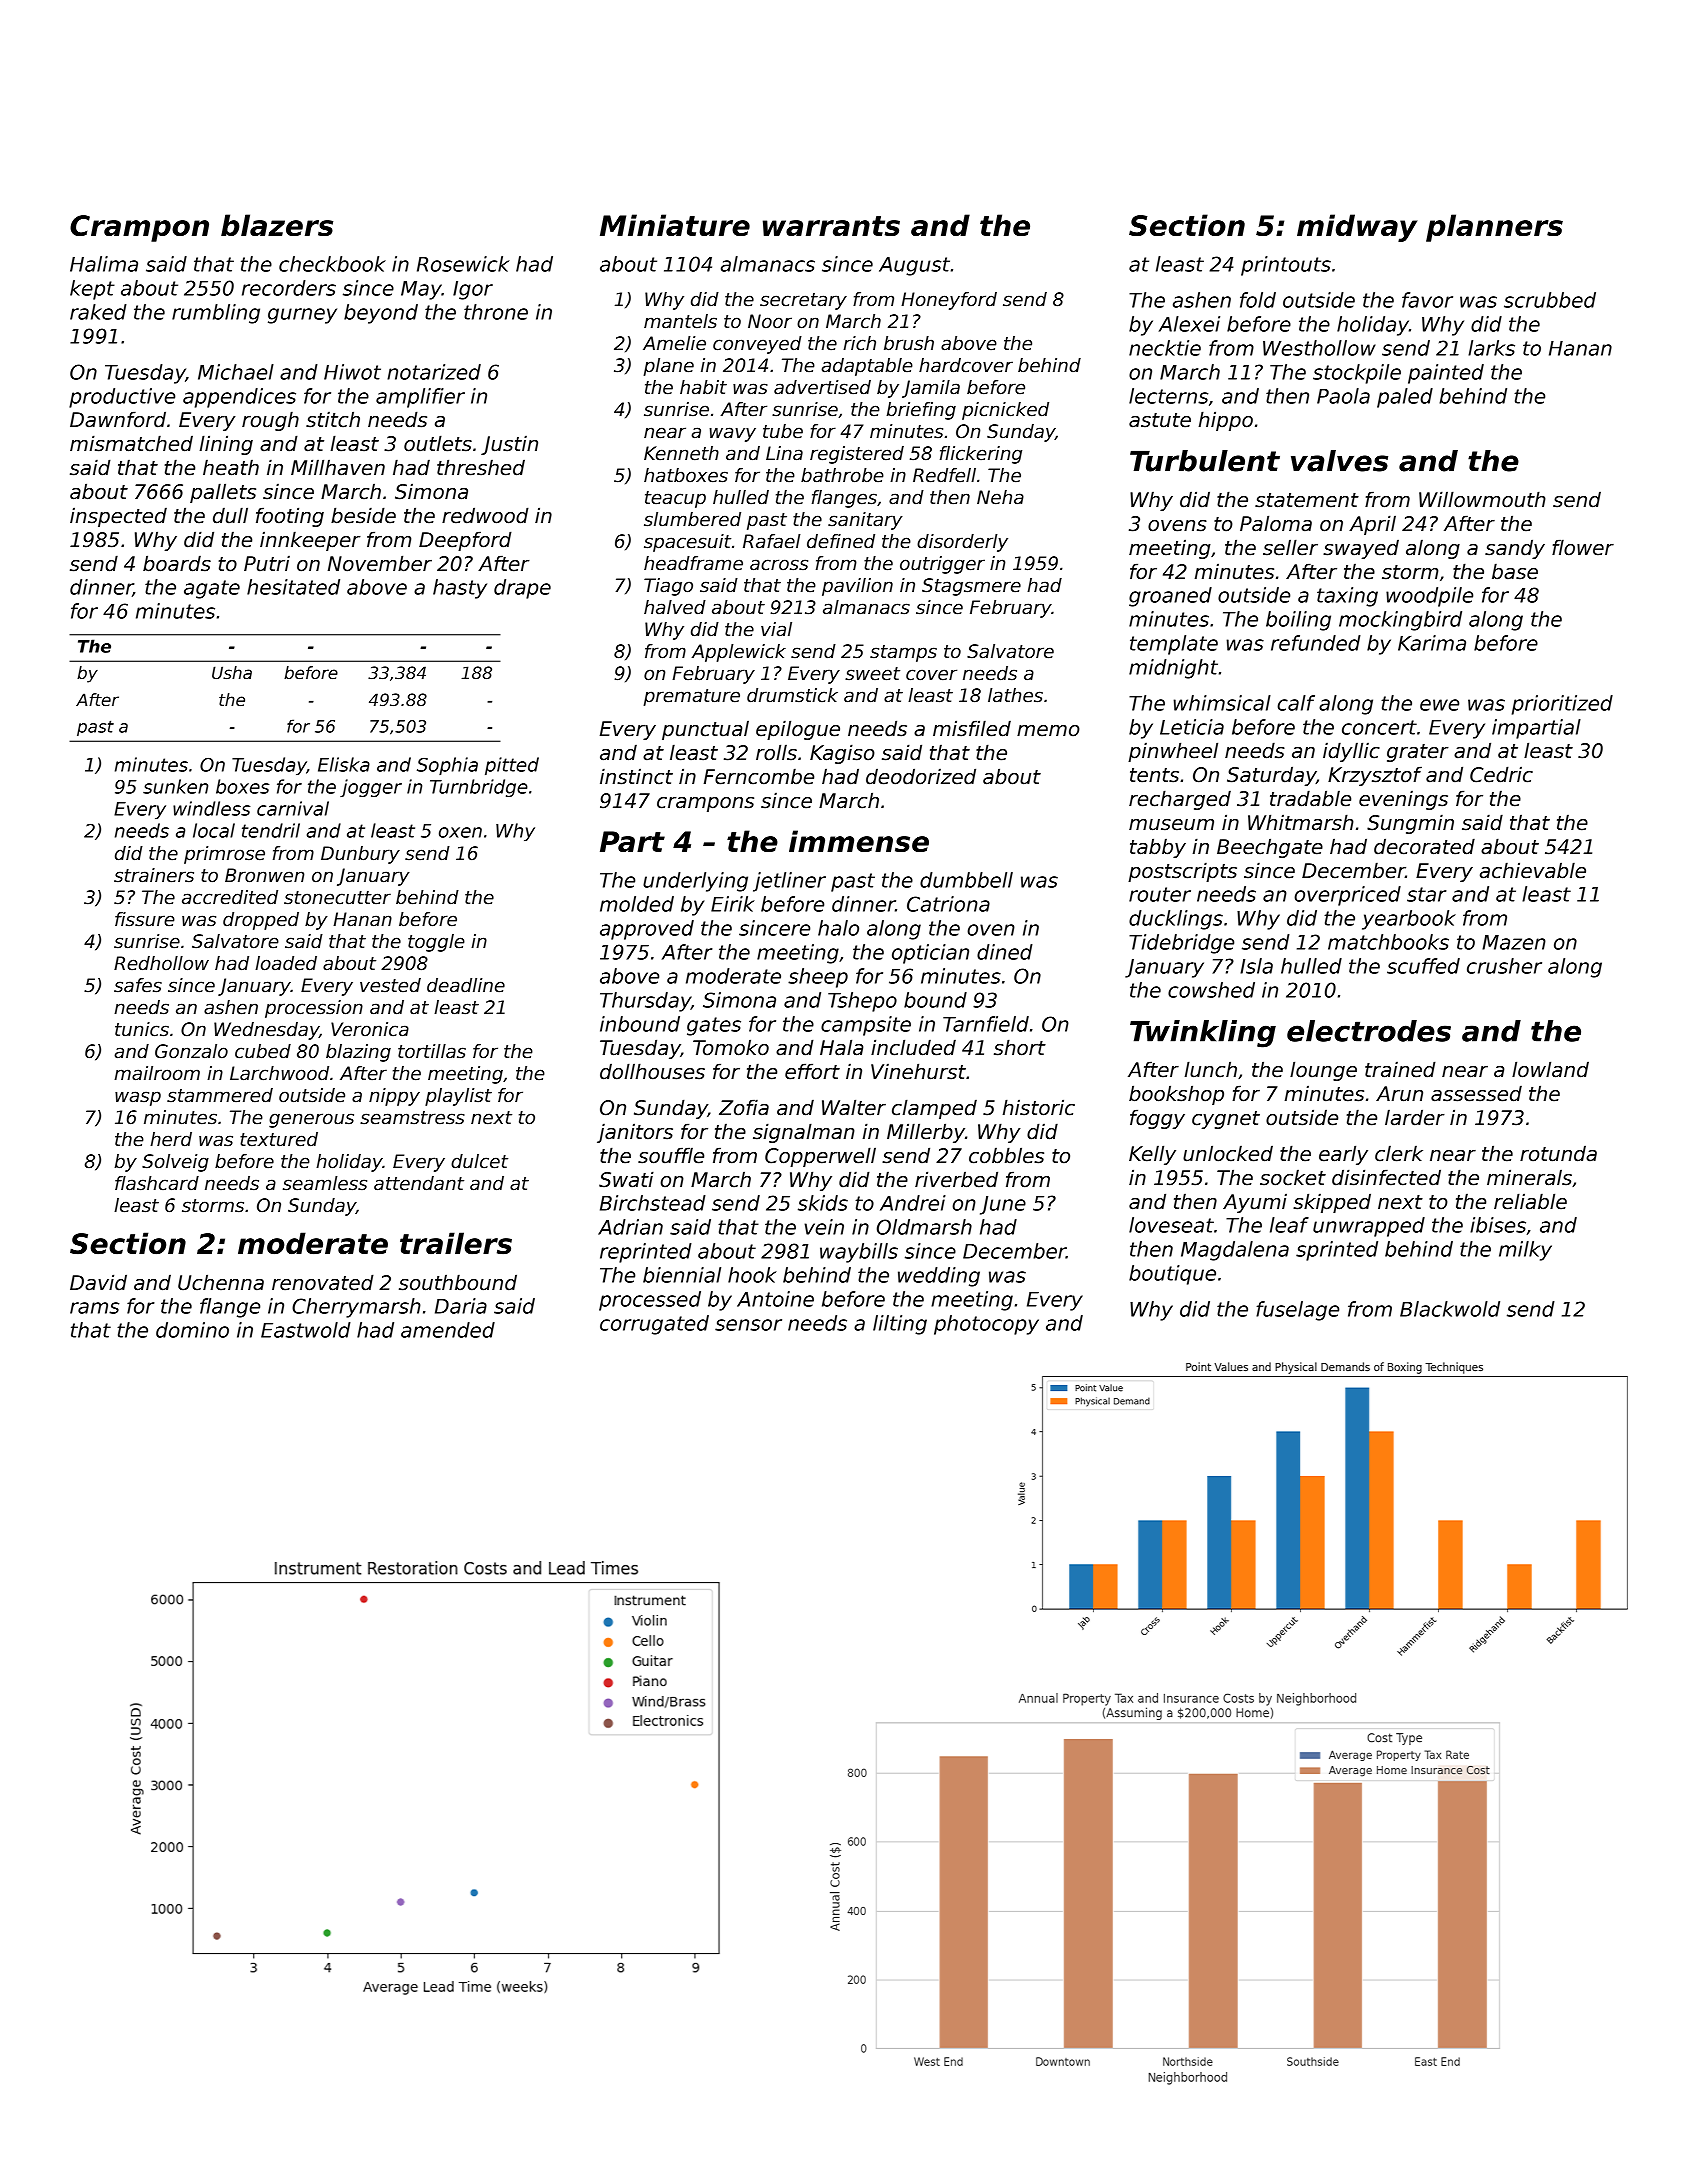  What do you see at coordinates (157, 1183) in the screenshot?
I see `flashcard` at bounding box center [157, 1183].
